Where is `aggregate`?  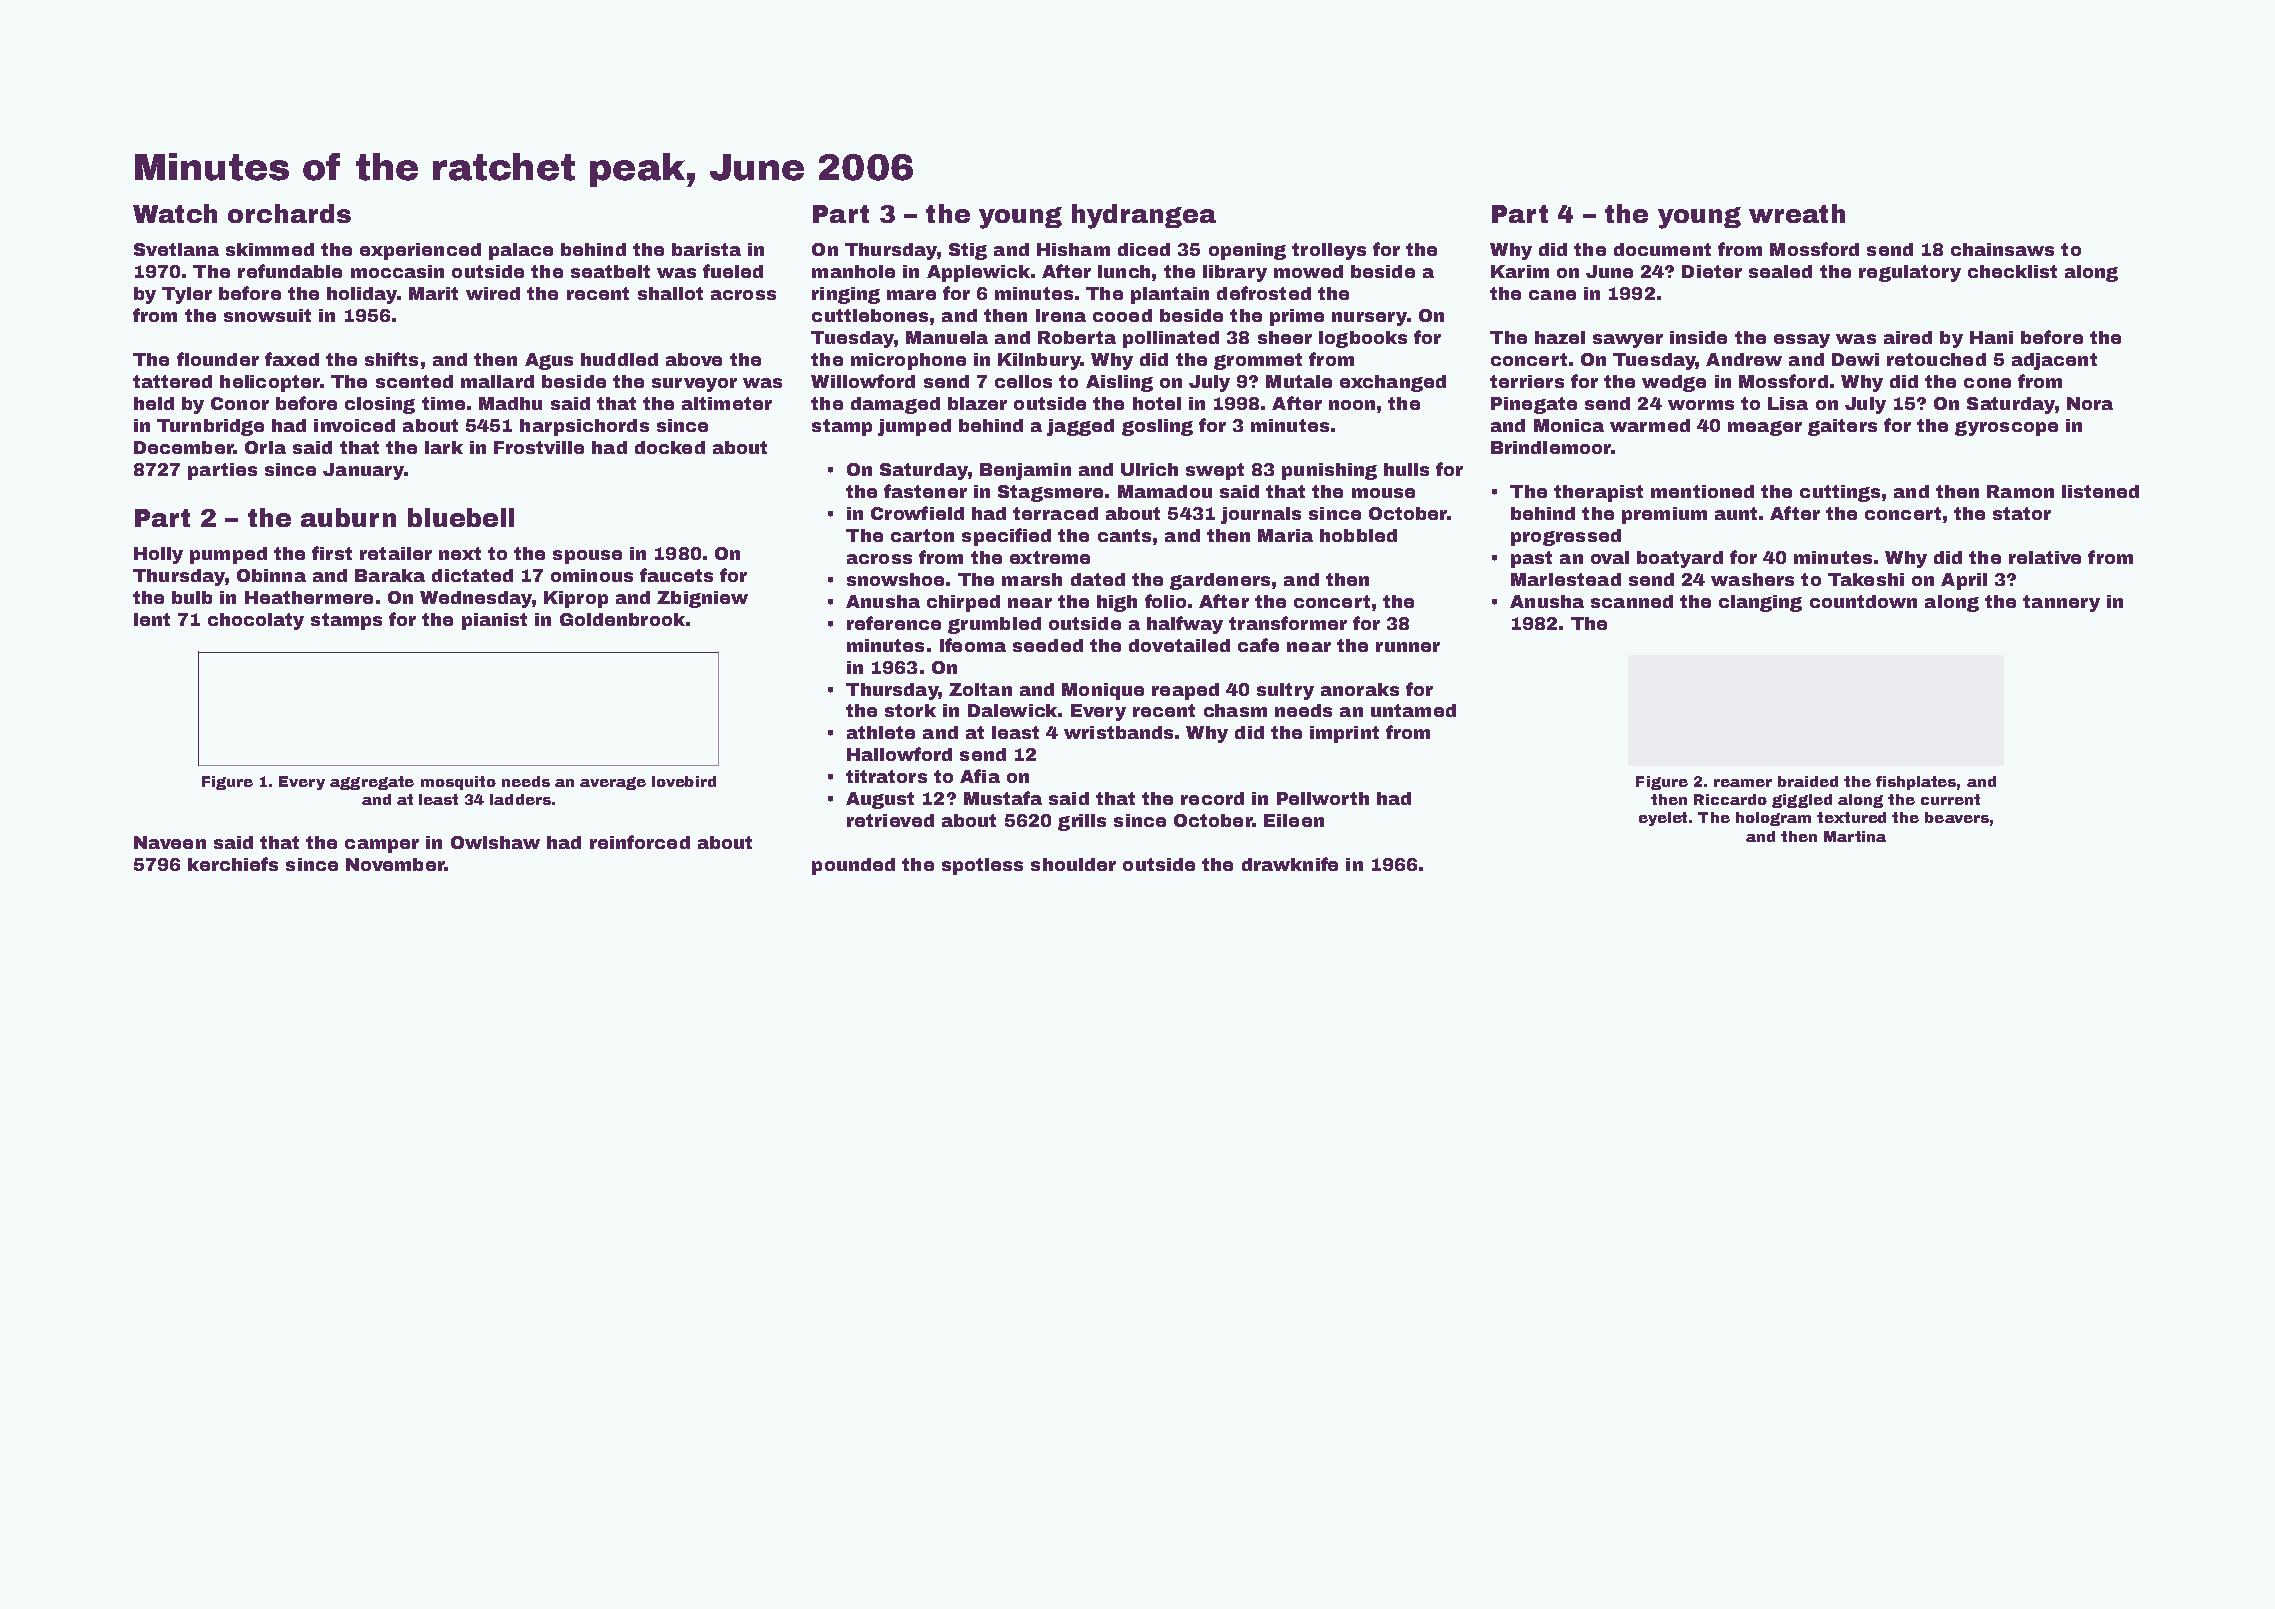 aggregate is located at coordinates (372, 783).
